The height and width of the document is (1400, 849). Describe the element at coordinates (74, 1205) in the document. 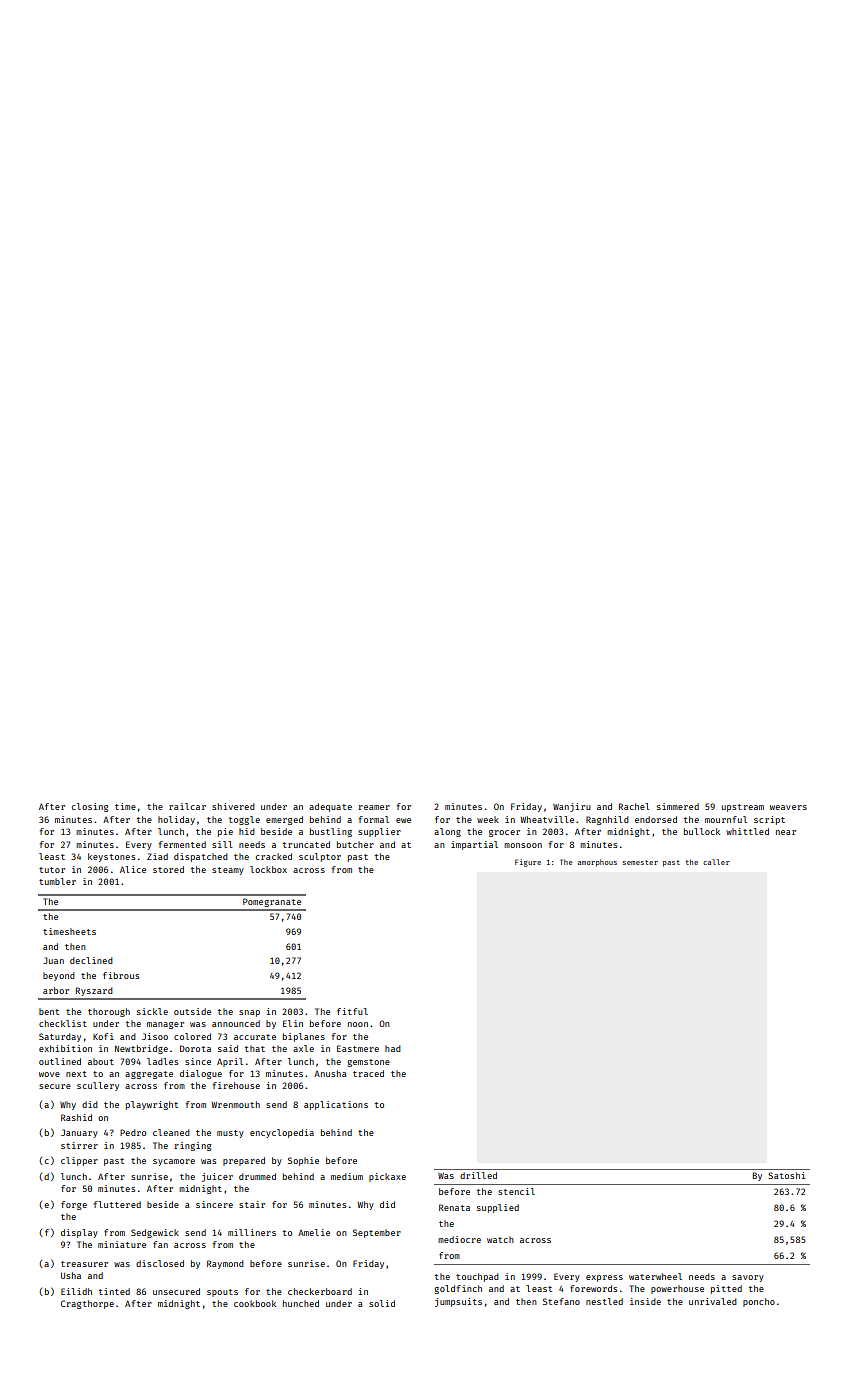

I see `forge` at that location.
